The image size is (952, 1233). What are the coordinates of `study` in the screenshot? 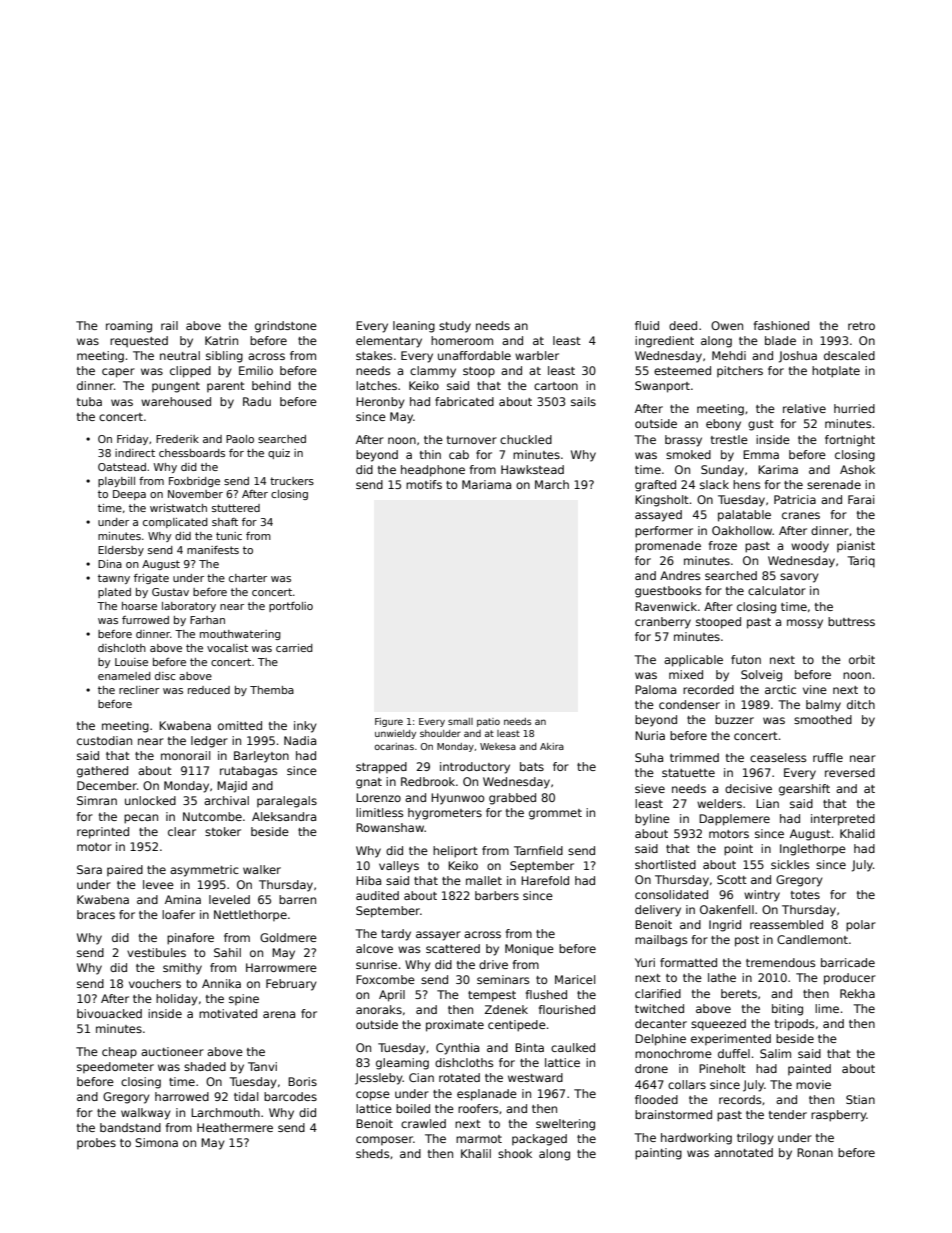 It's located at (455, 327).
